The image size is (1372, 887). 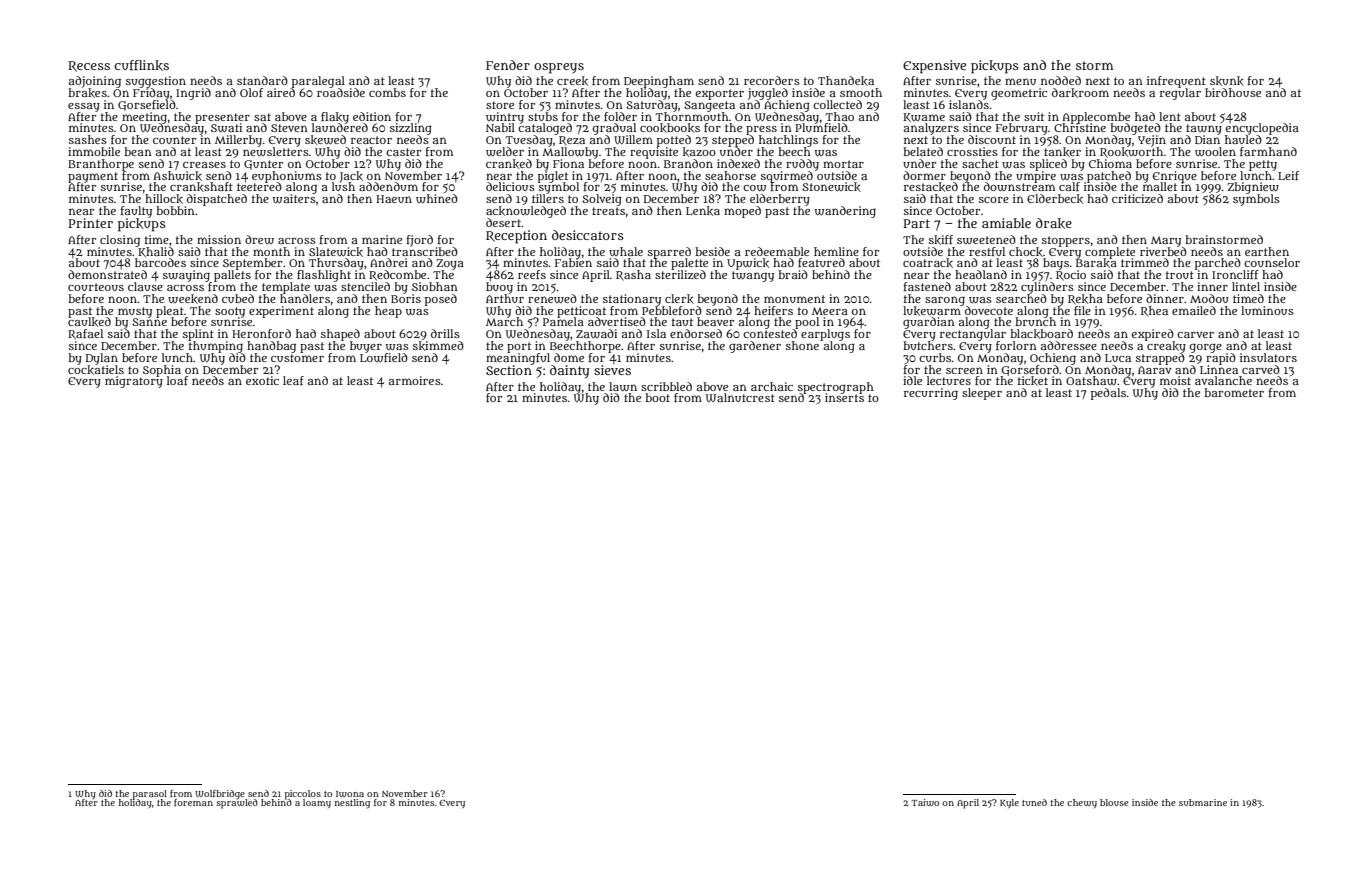 What do you see at coordinates (839, 116) in the document?
I see `Thao` at bounding box center [839, 116].
